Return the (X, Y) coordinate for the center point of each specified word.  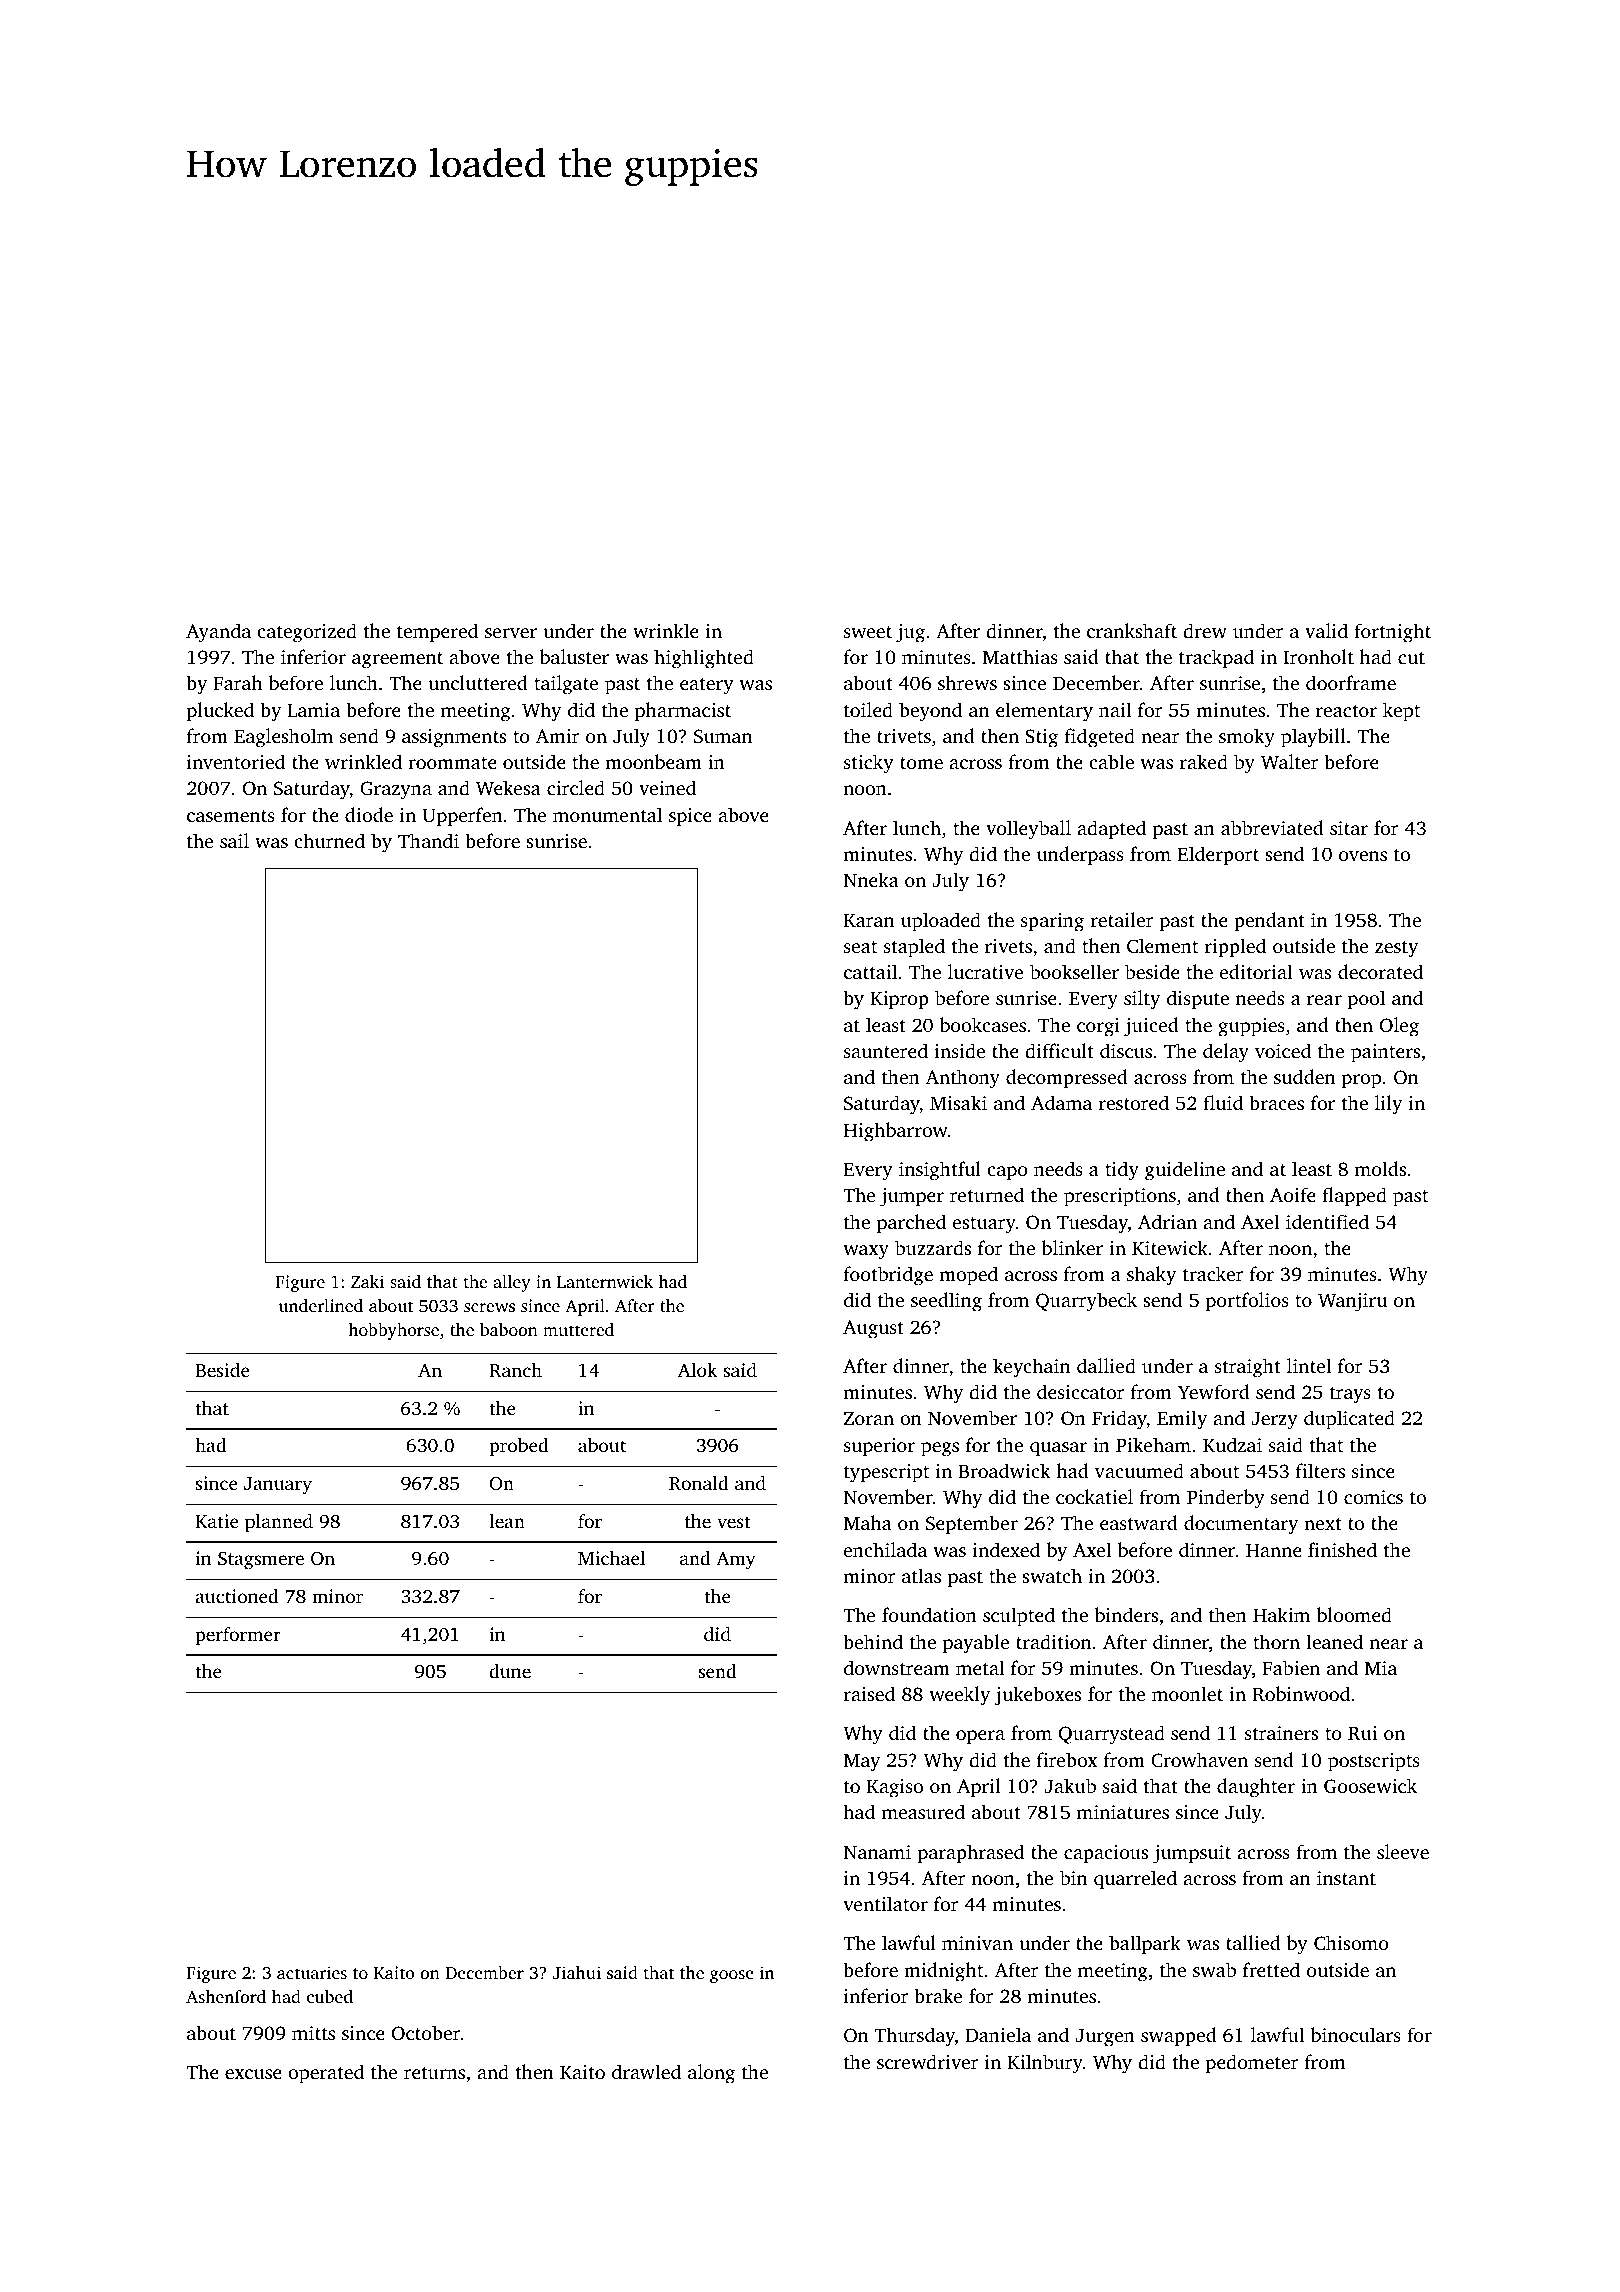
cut (1411, 658)
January (278, 1486)
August (873, 1329)
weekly (959, 1696)
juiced (1151, 1027)
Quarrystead (1112, 1735)
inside (959, 1050)
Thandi (428, 840)
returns (434, 2073)
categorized (307, 633)
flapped (1354, 1197)
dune (510, 1671)
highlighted (704, 659)
